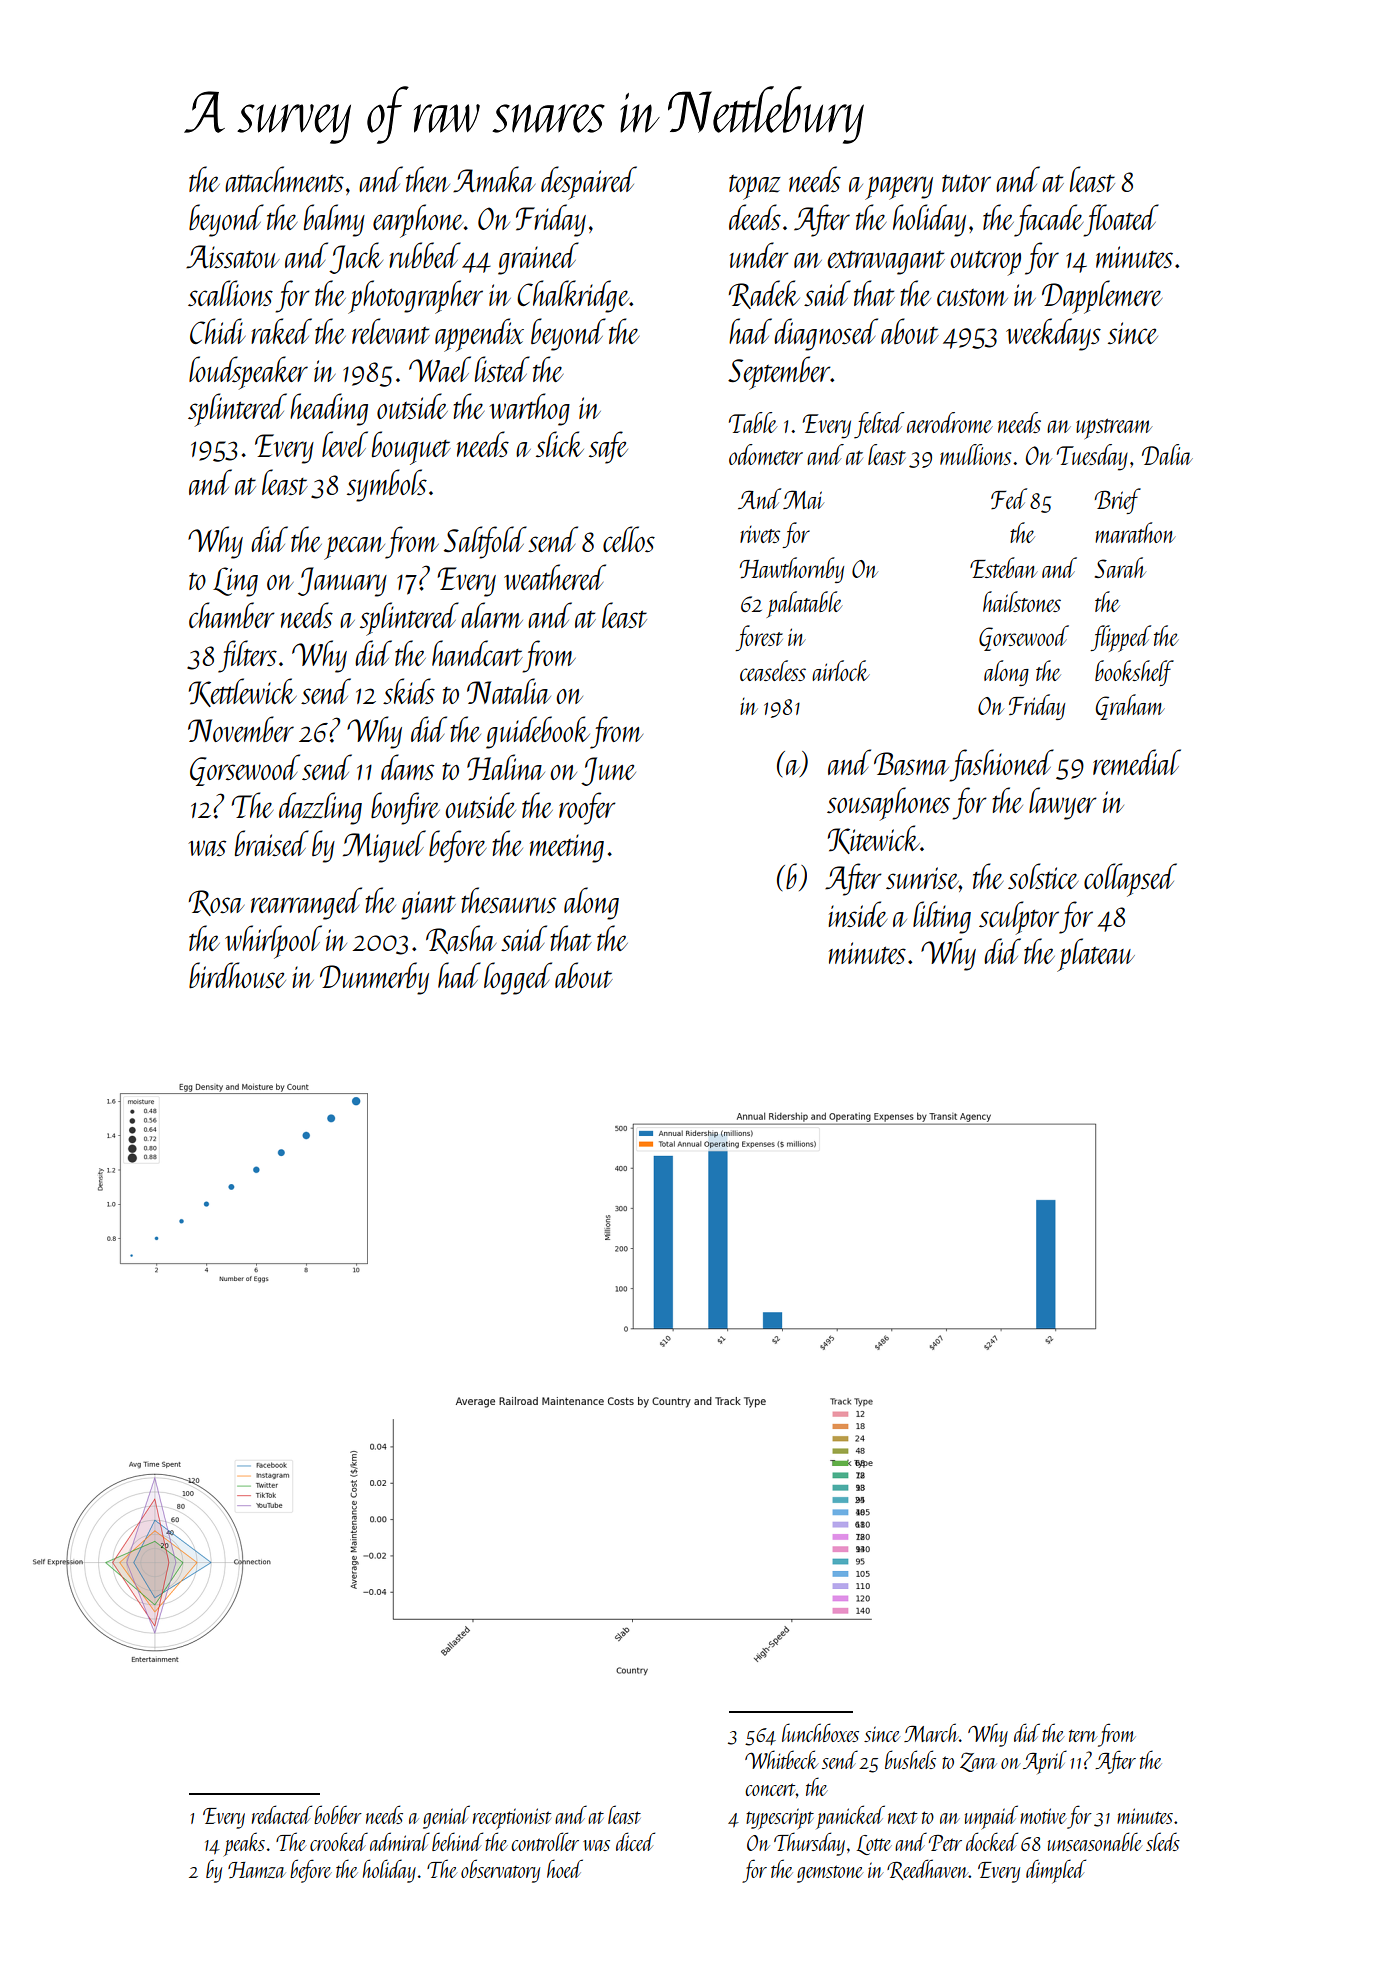 This page has height=1969, width=1386. Describe the element at coordinates (755, 187) in the page. I see `topaz` at that location.
